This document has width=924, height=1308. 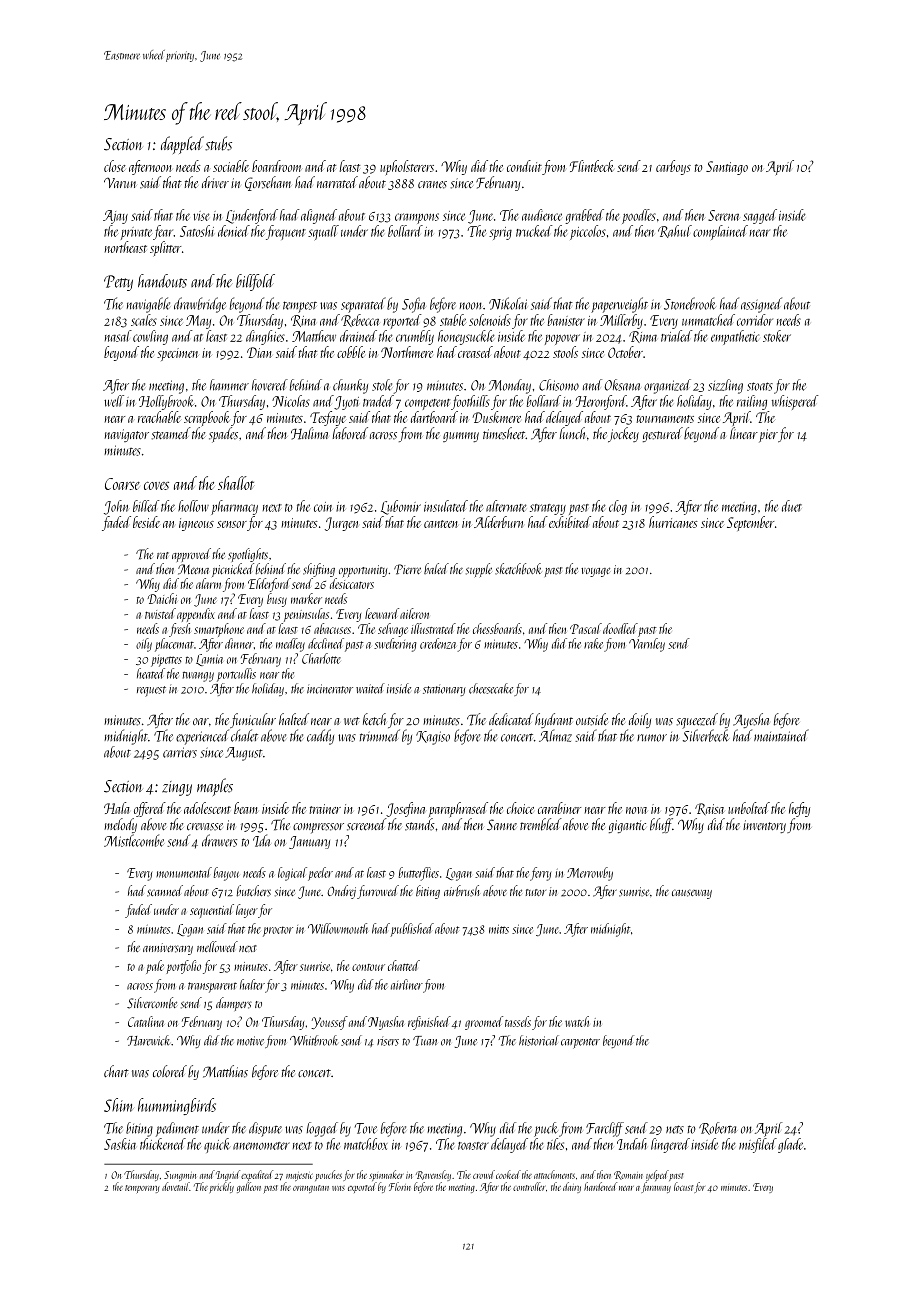 I want to click on maples, so click(x=215, y=787).
